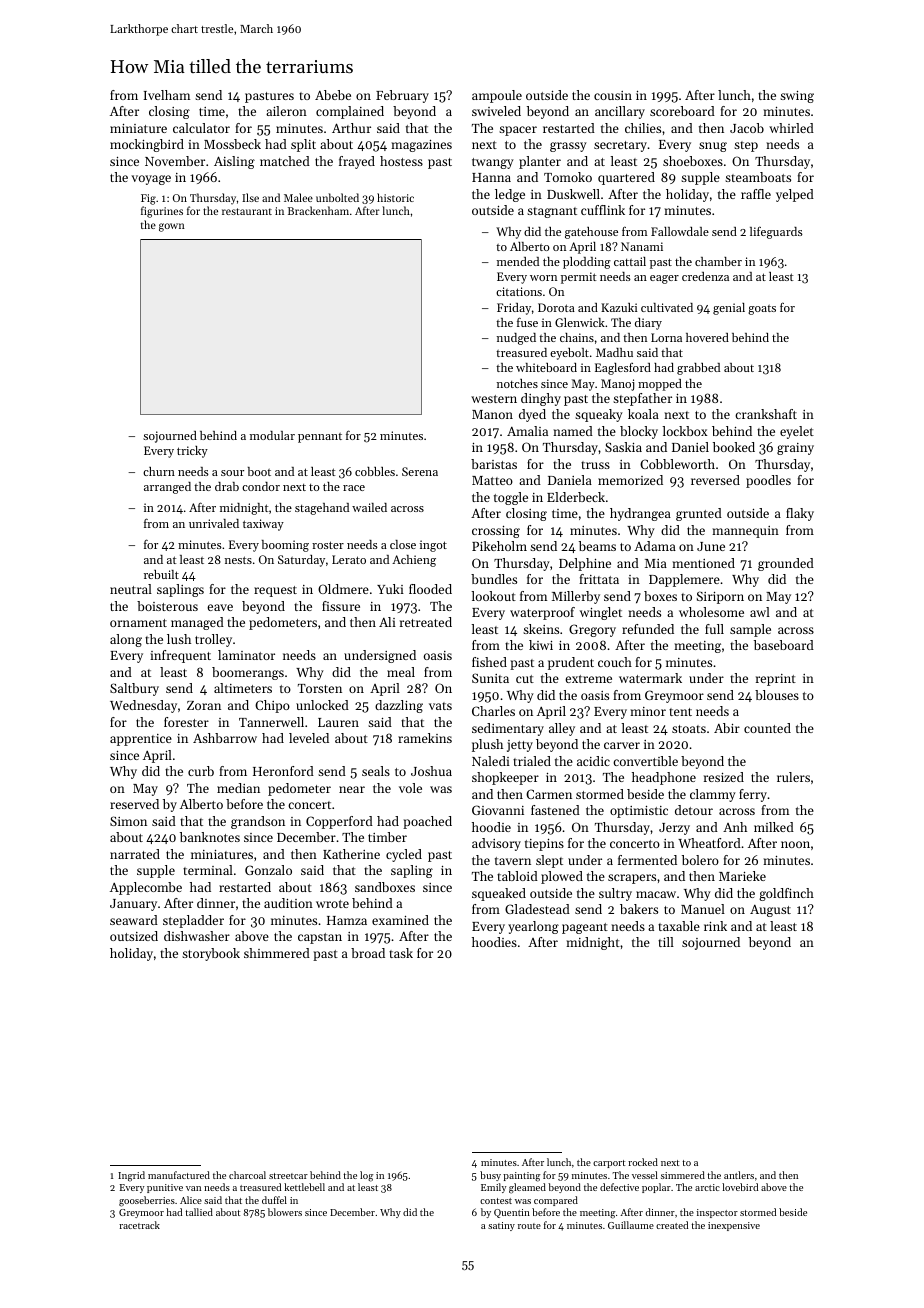 The width and height of the screenshot is (924, 1308). What do you see at coordinates (199, 1212) in the screenshot?
I see `tallied` at bounding box center [199, 1212].
